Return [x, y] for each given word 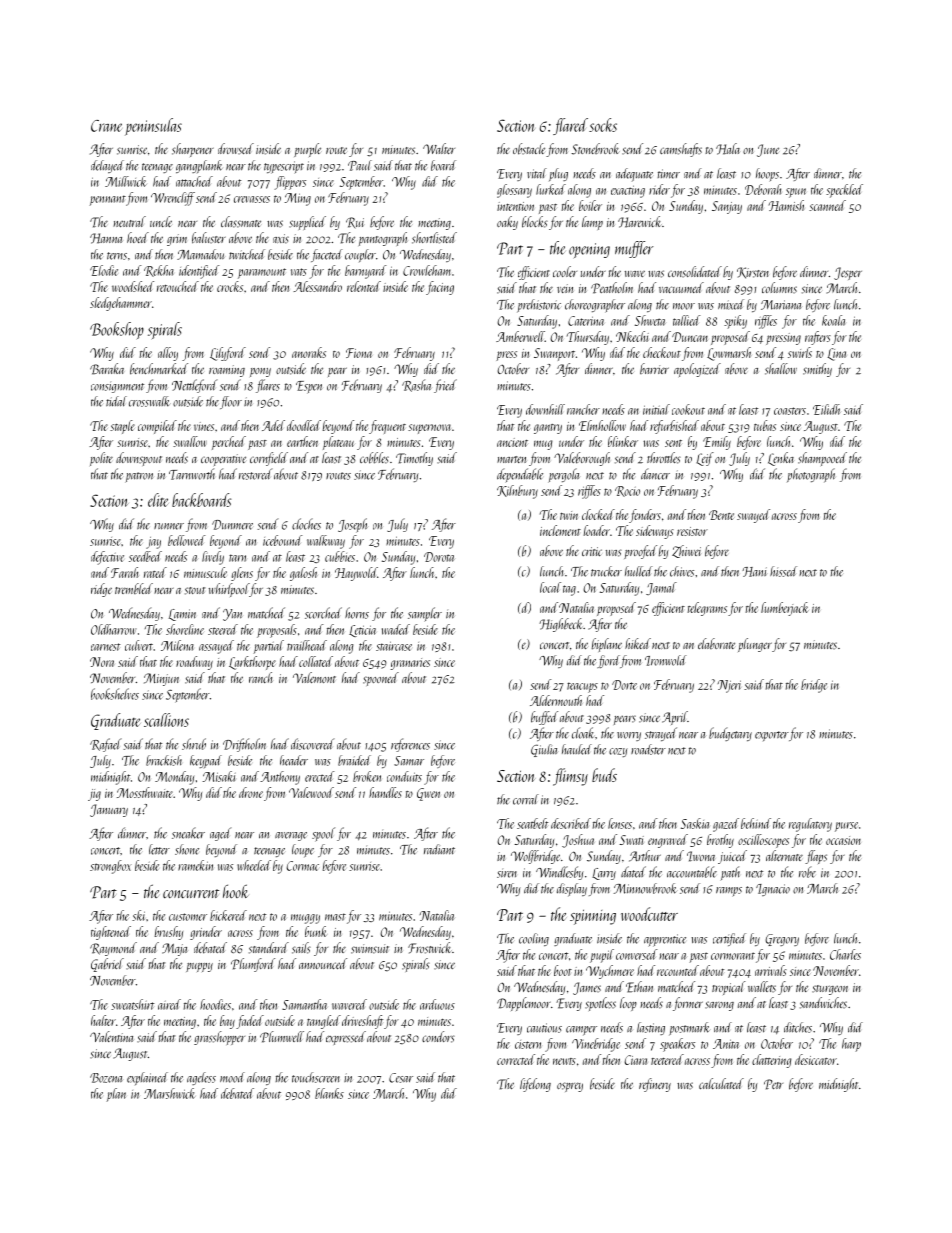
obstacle [529, 149]
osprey [570, 1087]
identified [199, 272]
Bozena [106, 1078]
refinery [655, 1085]
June [768, 150]
